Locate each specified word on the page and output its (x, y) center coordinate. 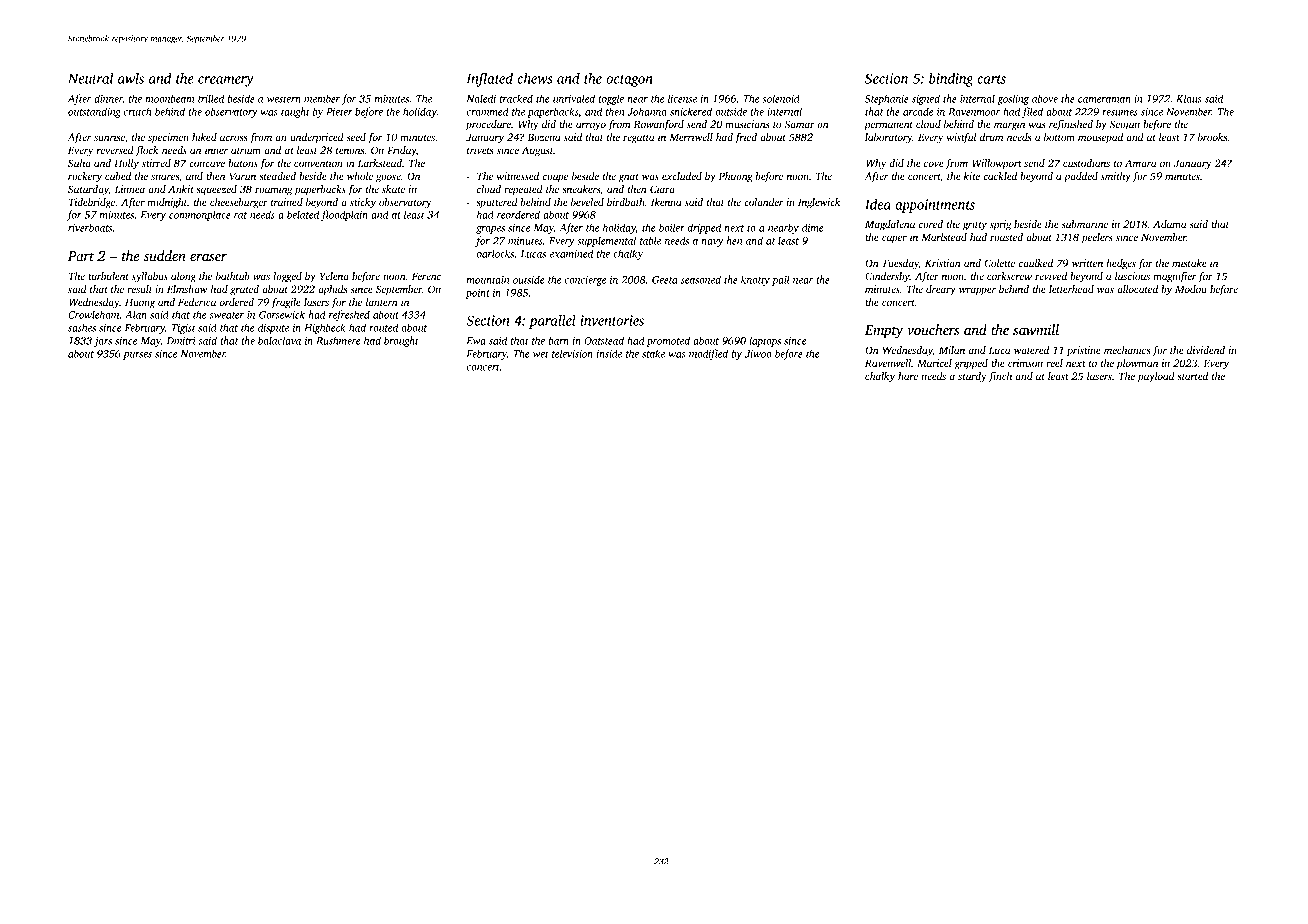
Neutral (90, 78)
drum (991, 137)
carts (991, 79)
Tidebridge (92, 203)
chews (534, 78)
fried (746, 138)
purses (137, 356)
